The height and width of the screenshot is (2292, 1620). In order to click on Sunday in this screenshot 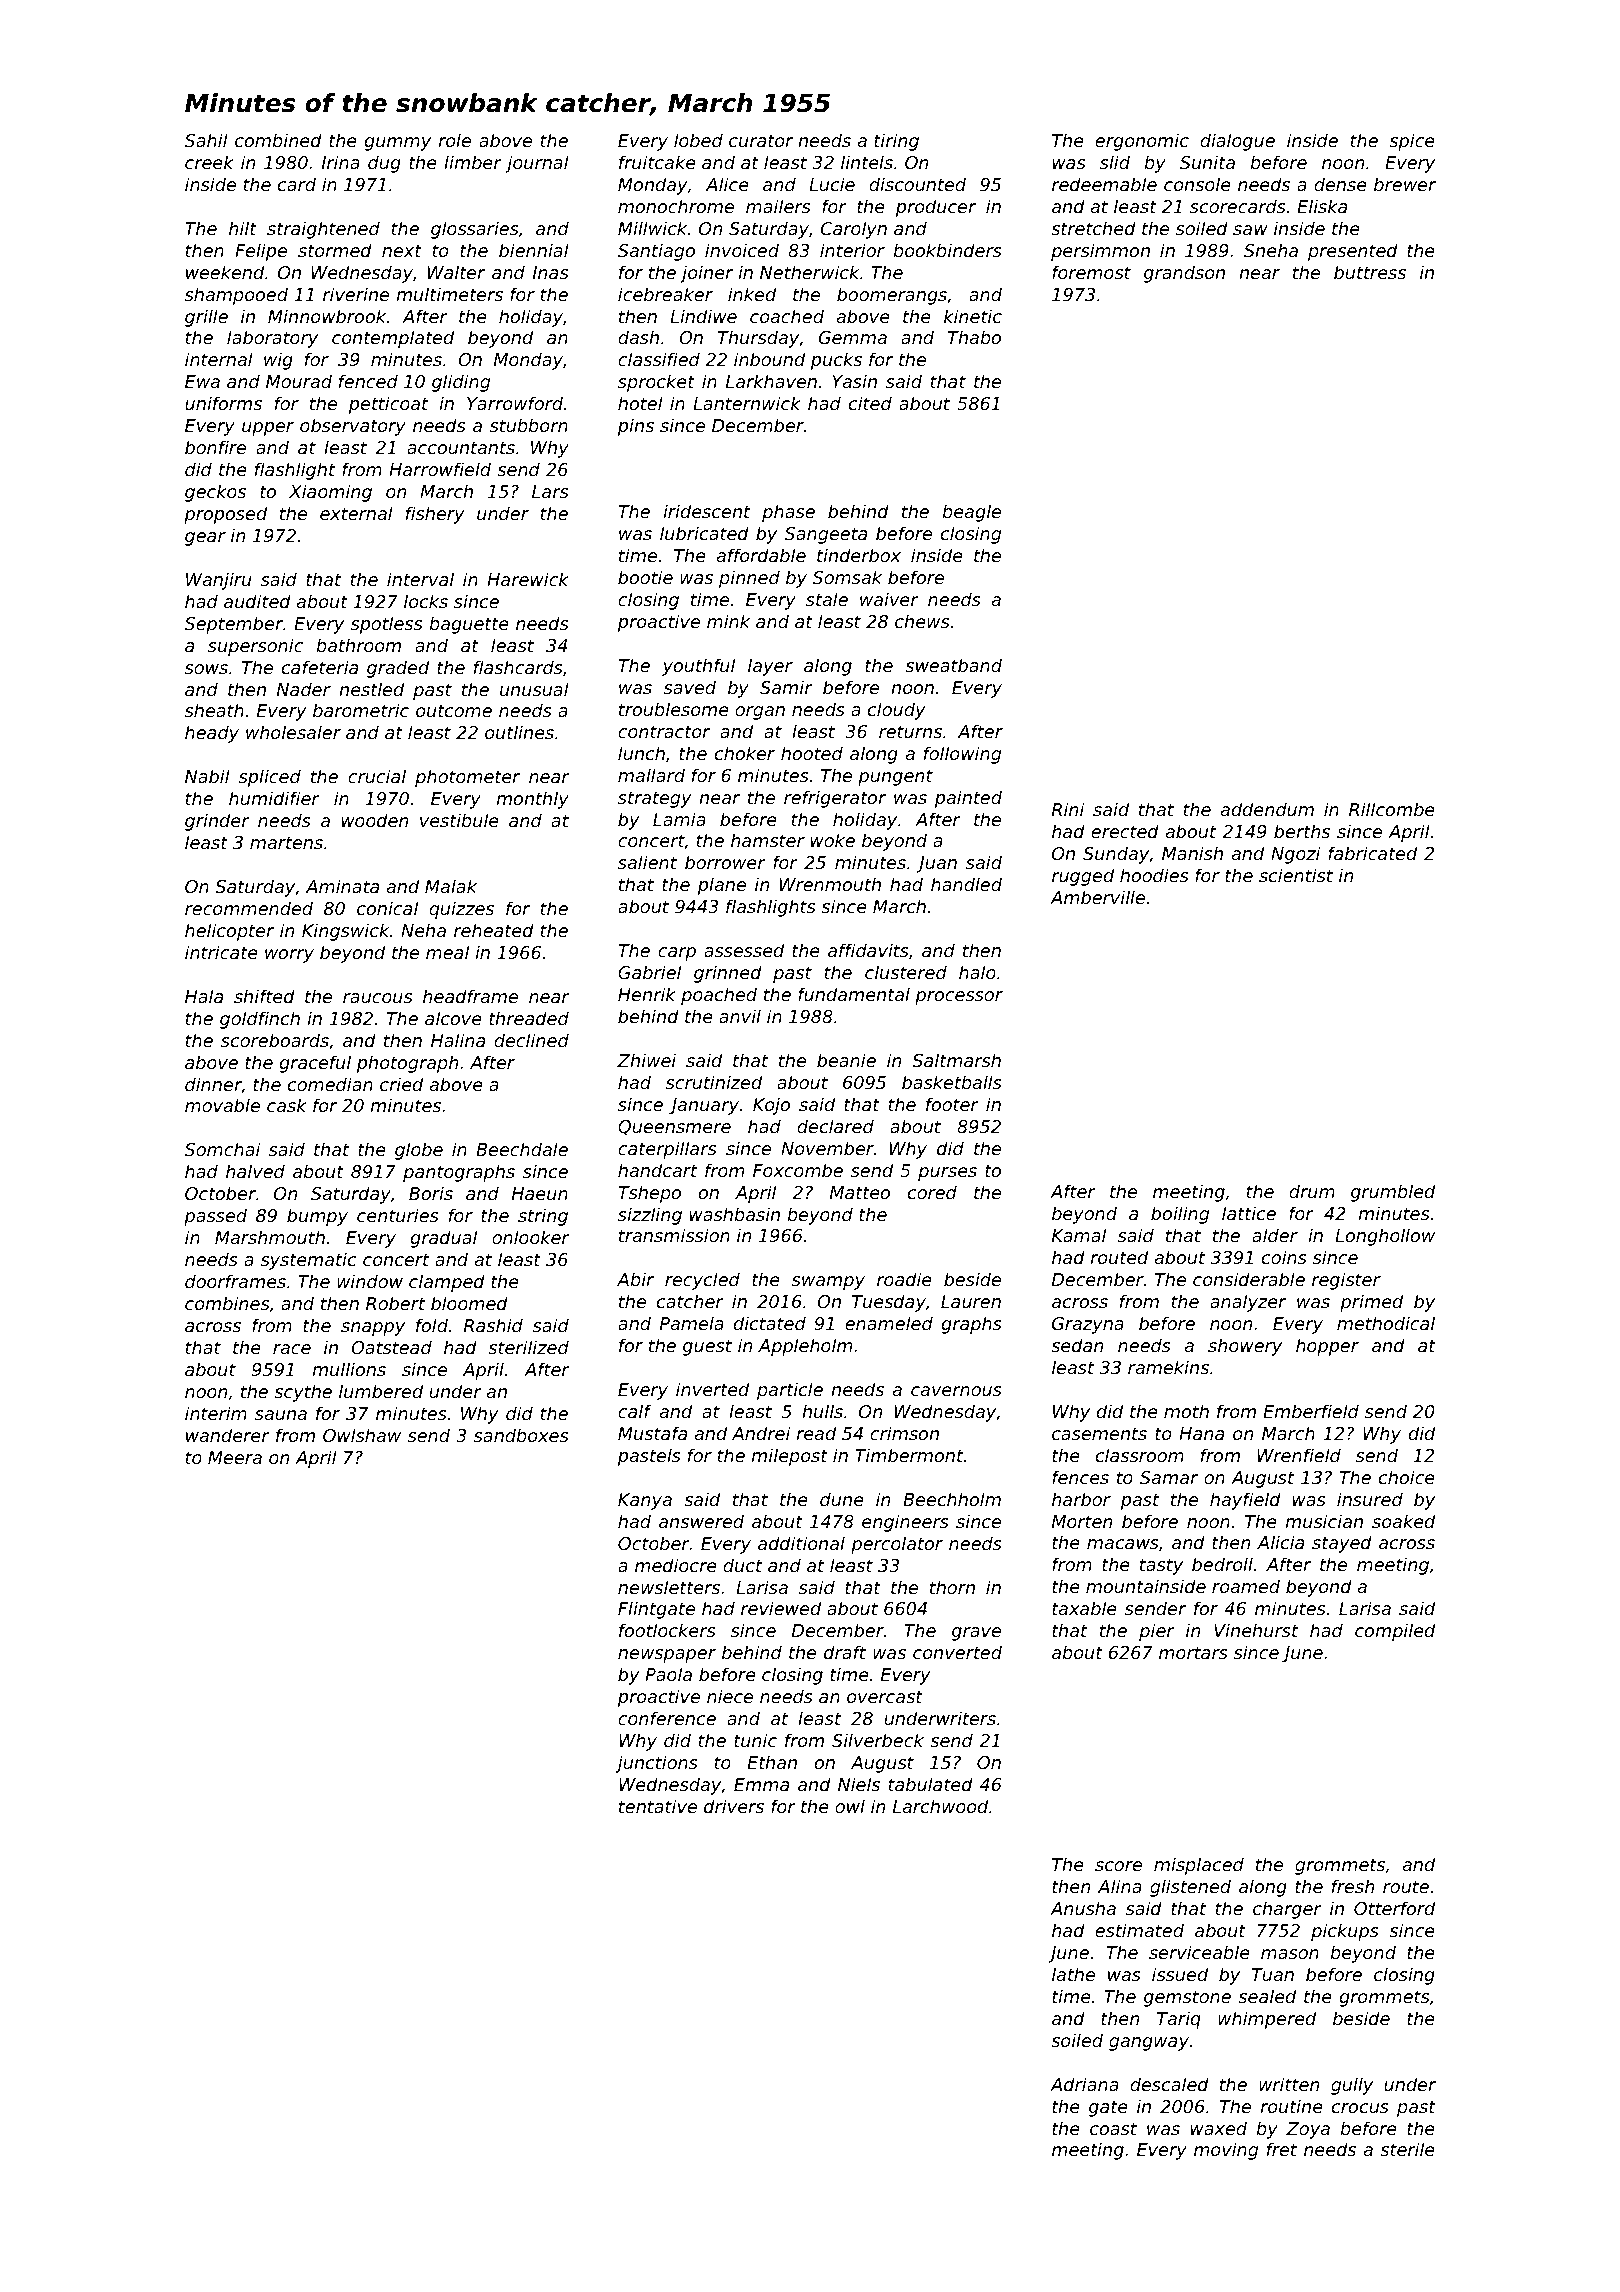, I will do `click(1116, 855)`.
